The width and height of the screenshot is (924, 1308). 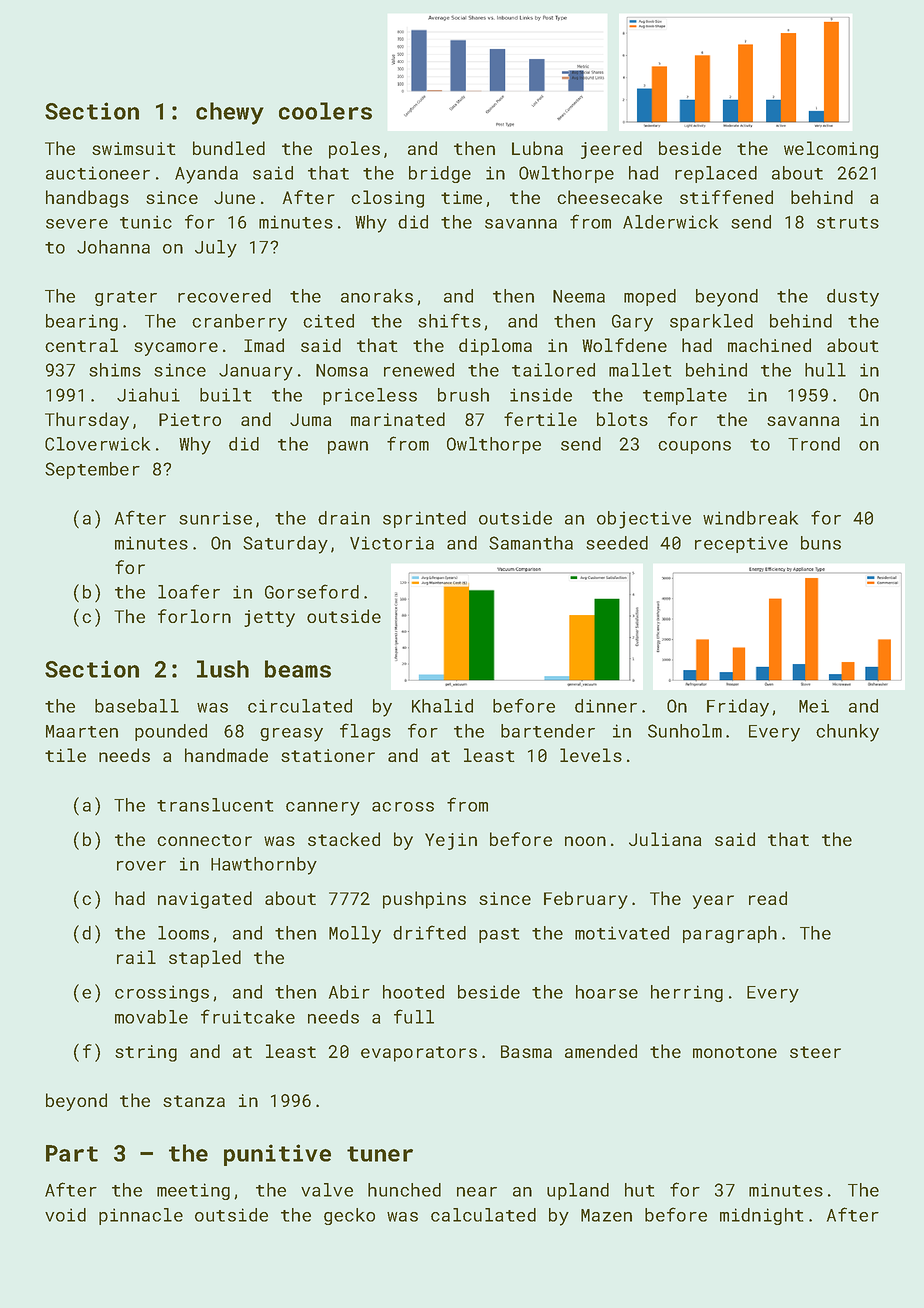 What do you see at coordinates (230, 113) in the screenshot?
I see `chewy` at bounding box center [230, 113].
